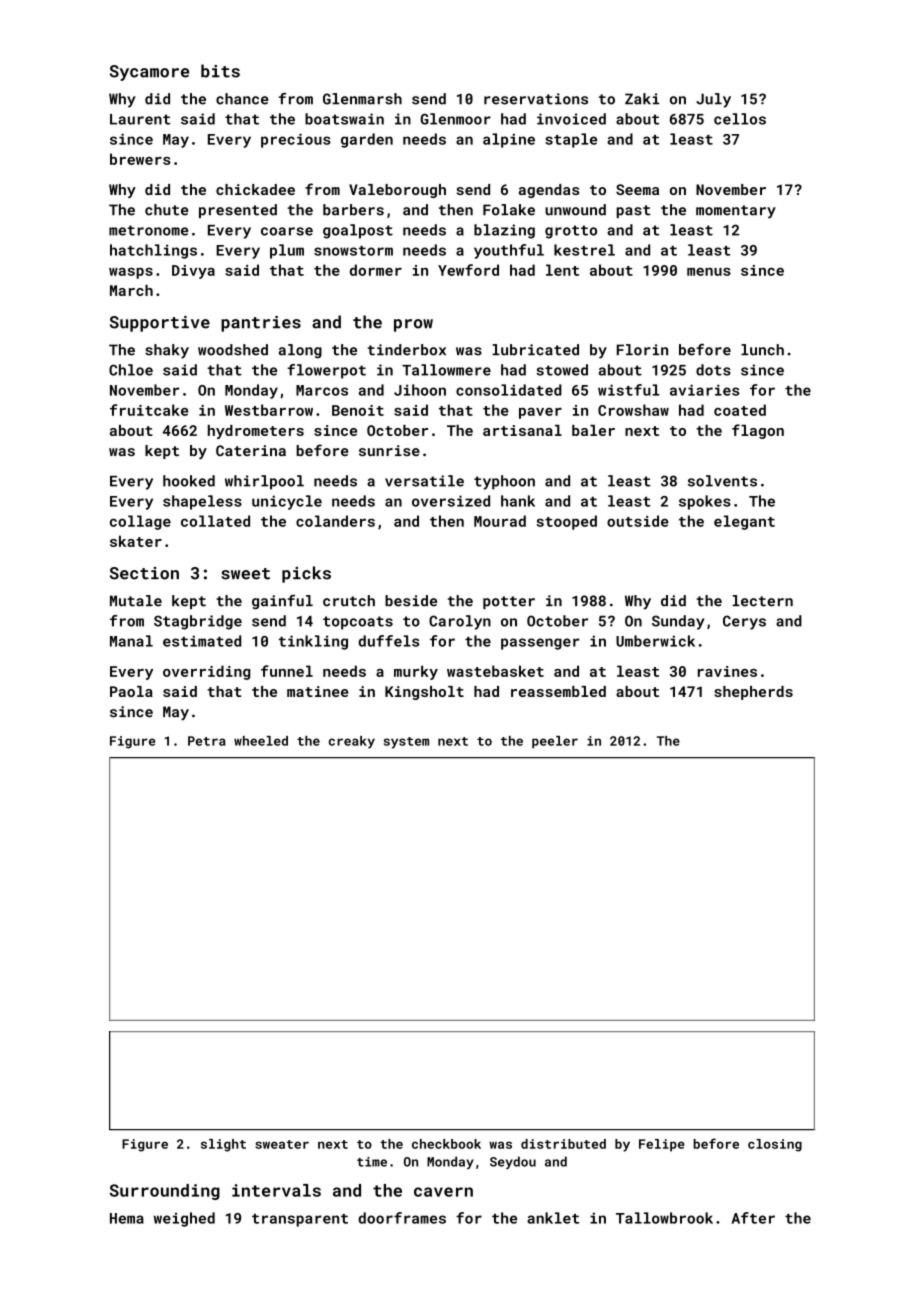 The height and width of the page is (1314, 924). I want to click on fruitcake, so click(149, 410).
